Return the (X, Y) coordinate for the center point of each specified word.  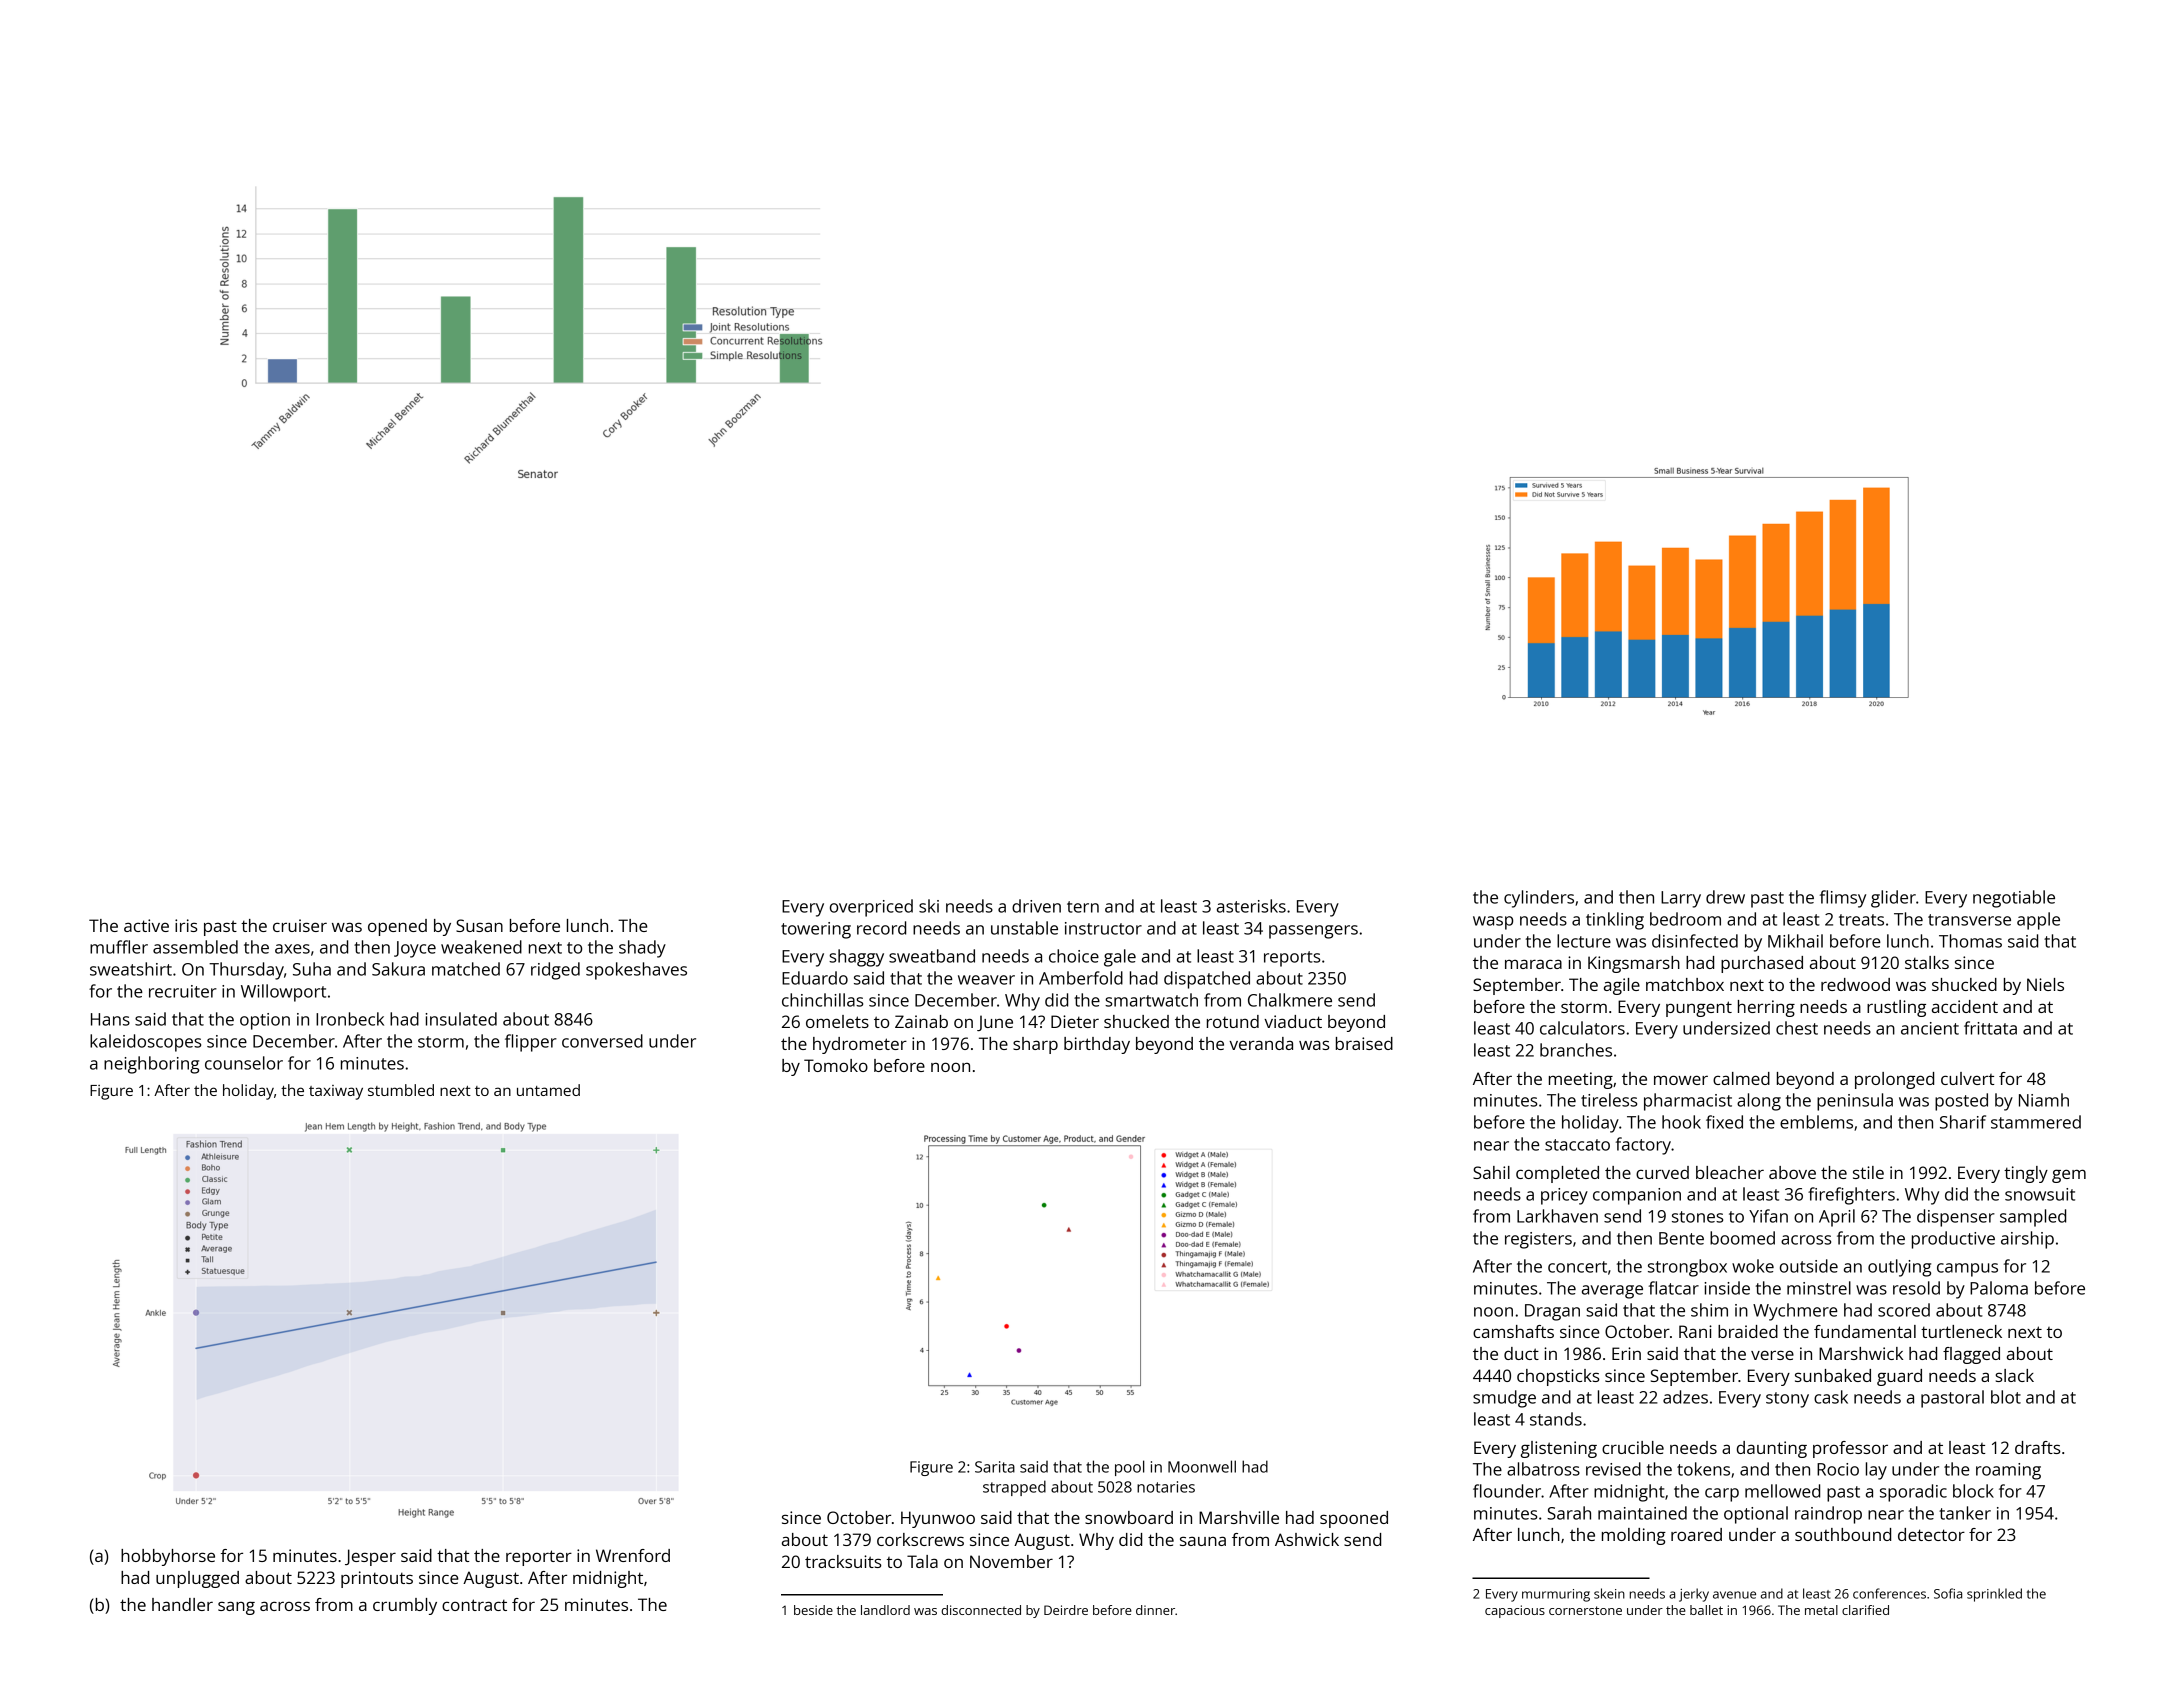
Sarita (995, 1467)
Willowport (283, 993)
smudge (1504, 1399)
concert (1577, 1267)
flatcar (1674, 1288)
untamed (548, 1090)
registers (1538, 1240)
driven (1036, 906)
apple (2038, 921)
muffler (119, 947)
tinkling (1615, 921)
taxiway (336, 1092)
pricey (1564, 1196)
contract (474, 1605)
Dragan (1552, 1312)
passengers (1313, 932)
